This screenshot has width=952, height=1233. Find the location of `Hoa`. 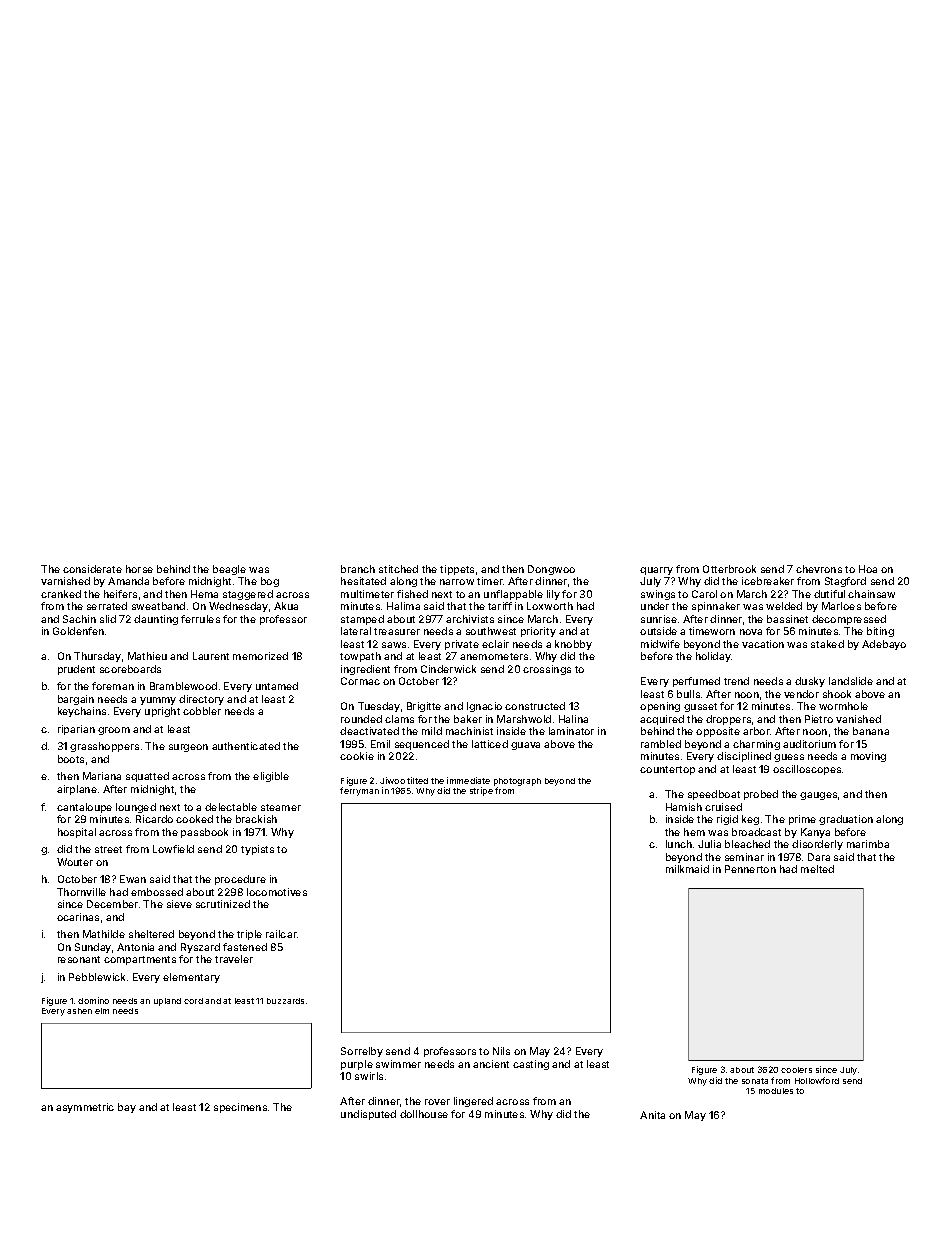

Hoa is located at coordinates (868, 569).
